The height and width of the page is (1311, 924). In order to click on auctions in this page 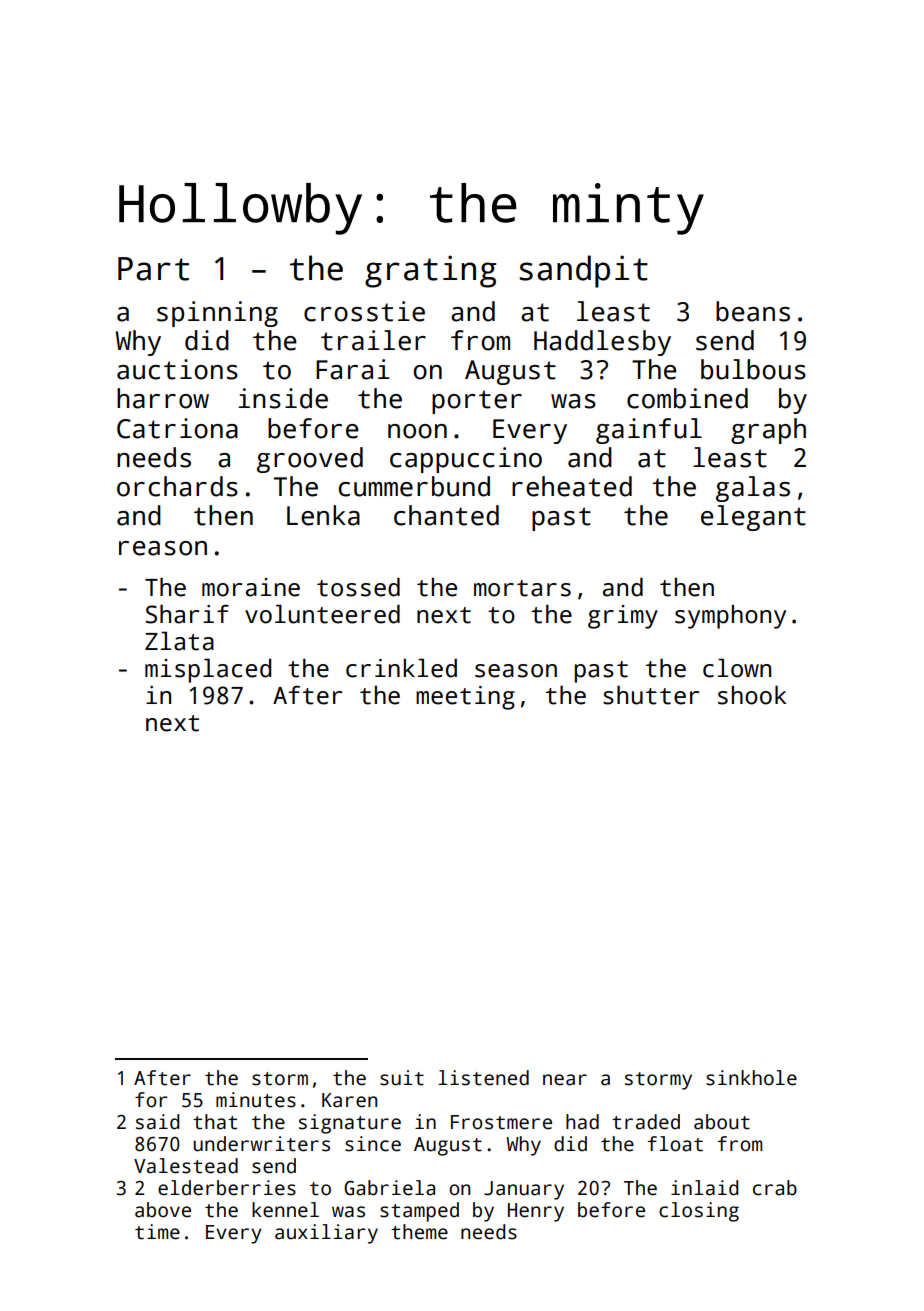, I will do `click(177, 369)`.
